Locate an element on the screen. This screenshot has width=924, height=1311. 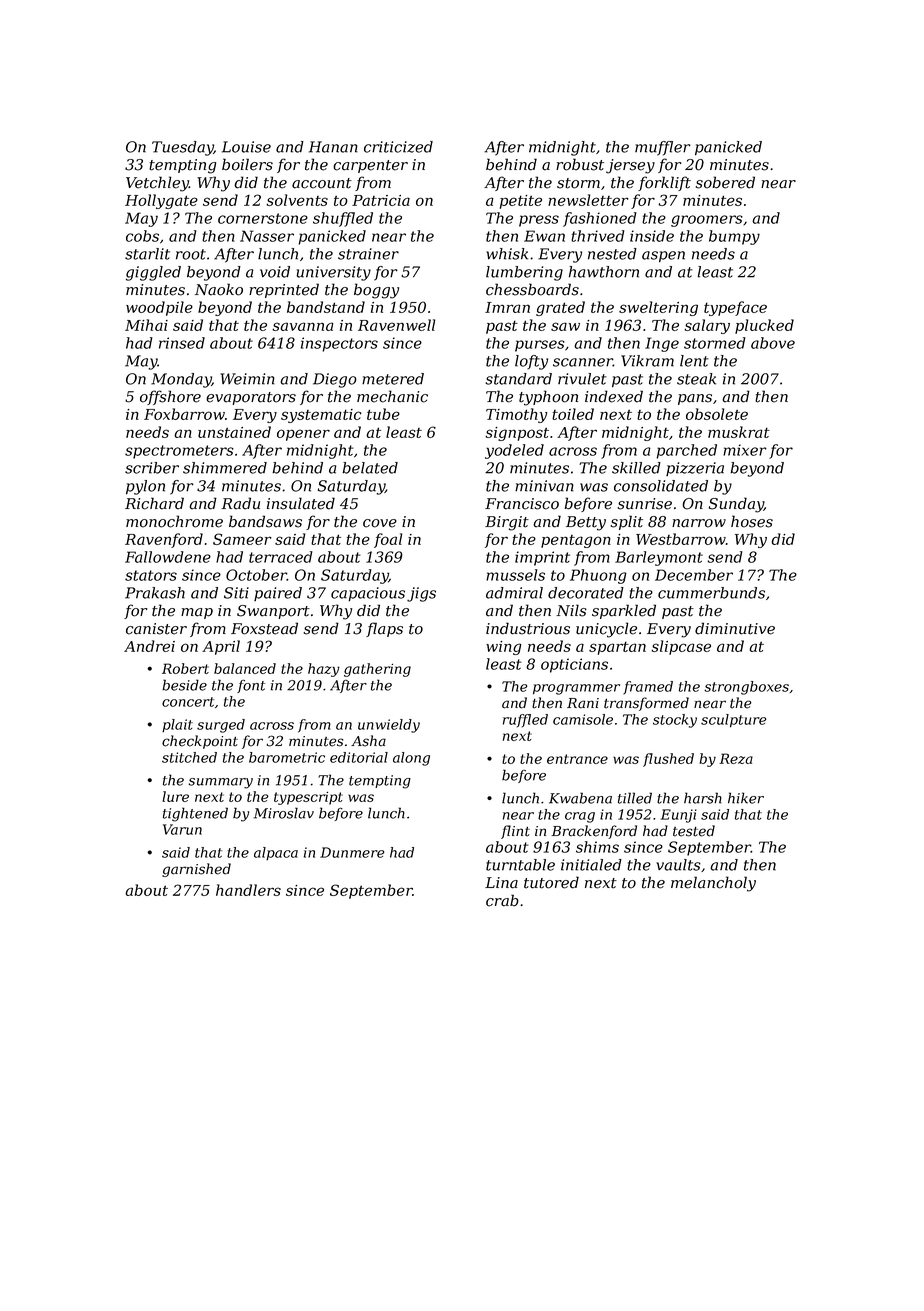
strongboxes is located at coordinates (746, 688).
